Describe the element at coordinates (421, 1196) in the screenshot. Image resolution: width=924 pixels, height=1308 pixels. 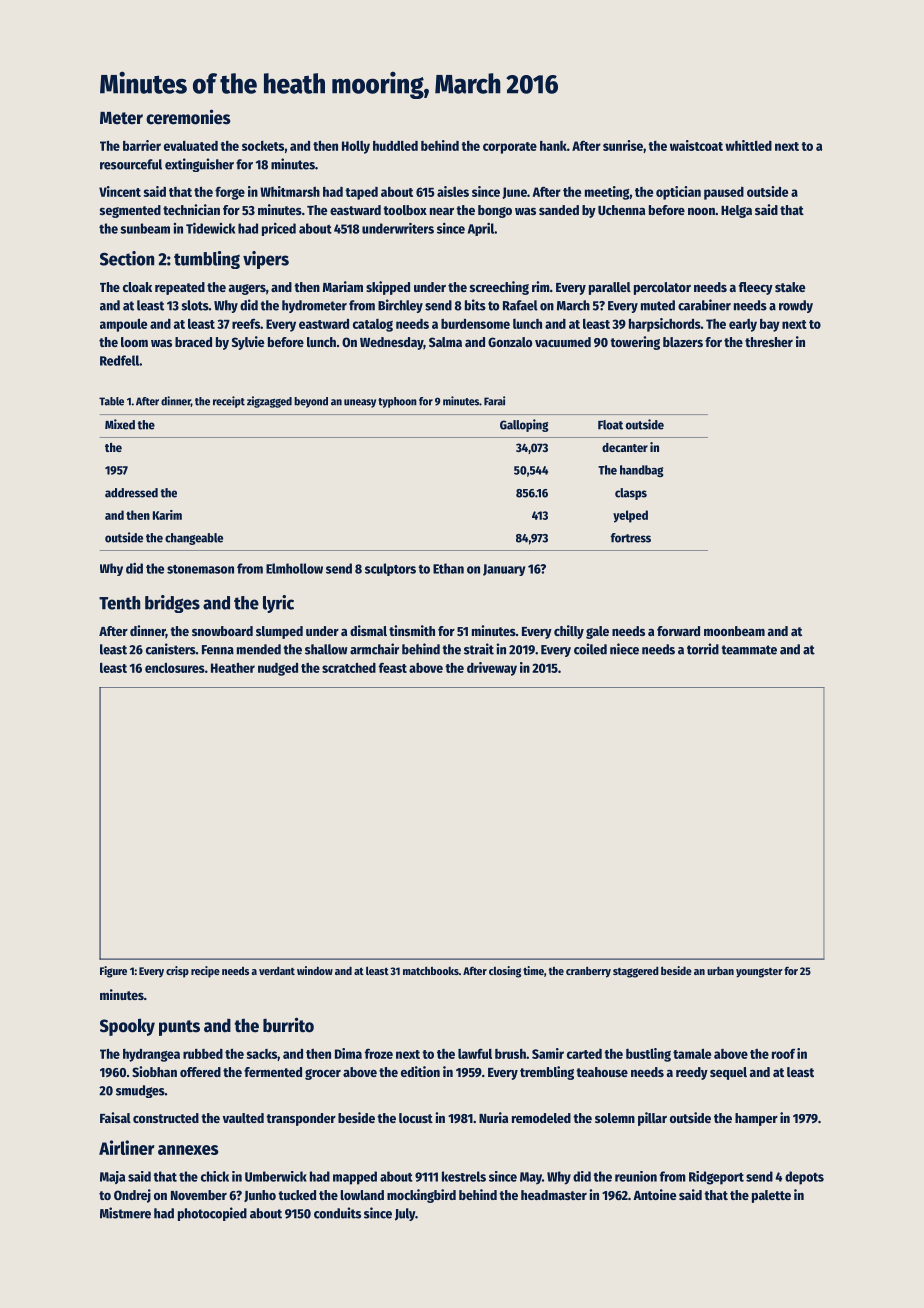
I see `mockingbird` at that location.
